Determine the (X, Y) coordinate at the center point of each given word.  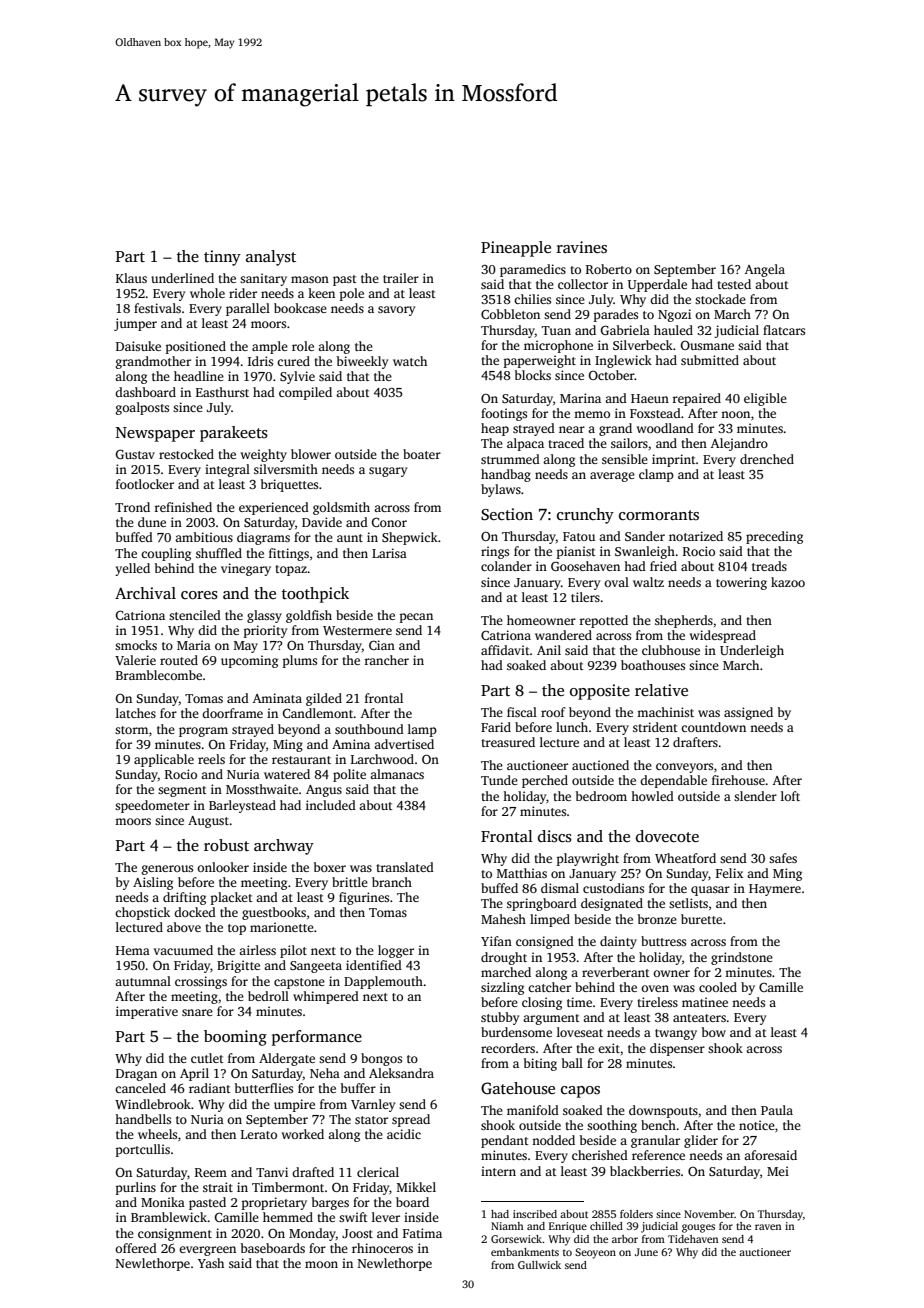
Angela (765, 270)
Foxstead (655, 413)
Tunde (499, 780)
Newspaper (155, 434)
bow (714, 1032)
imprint (674, 460)
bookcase (300, 308)
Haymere (775, 890)
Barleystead (242, 806)
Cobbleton (510, 314)
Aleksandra (401, 1073)
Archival (145, 593)
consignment (175, 1234)
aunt (350, 538)
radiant (210, 1088)
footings (504, 414)
